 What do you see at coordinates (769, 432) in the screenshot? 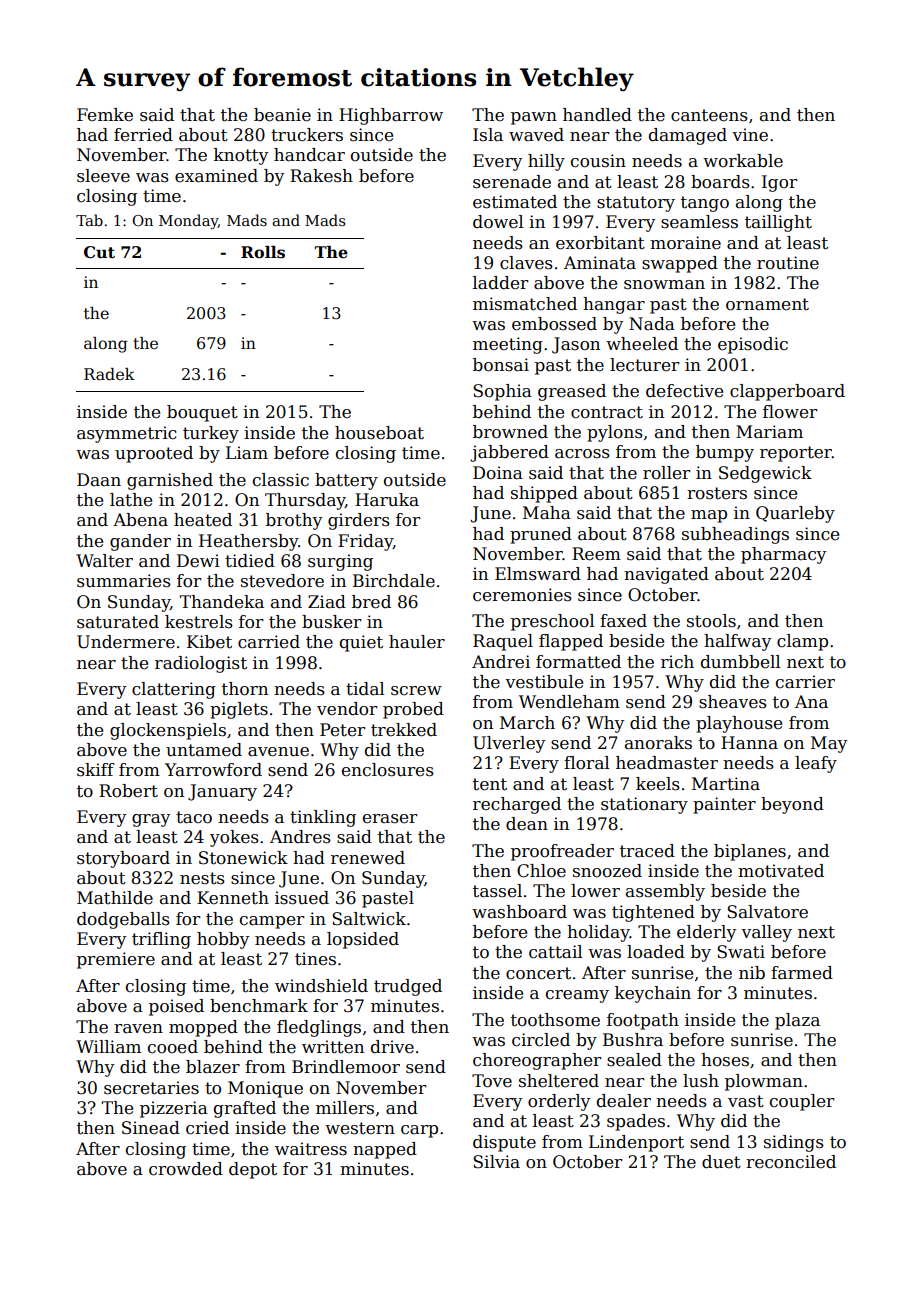
I see `Mariam` at bounding box center [769, 432].
